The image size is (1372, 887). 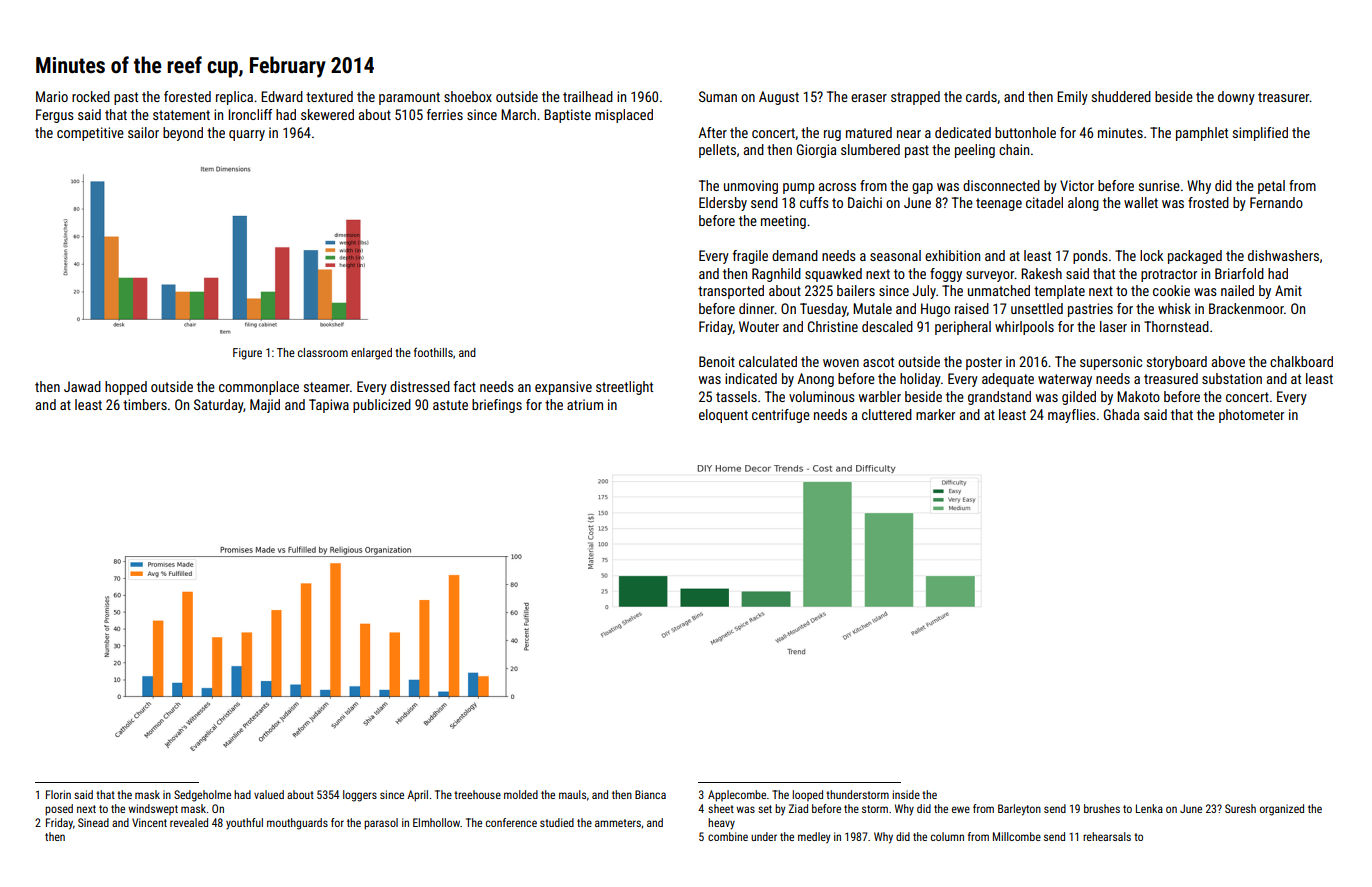 What do you see at coordinates (768, 361) in the screenshot?
I see `calculated` at bounding box center [768, 361].
